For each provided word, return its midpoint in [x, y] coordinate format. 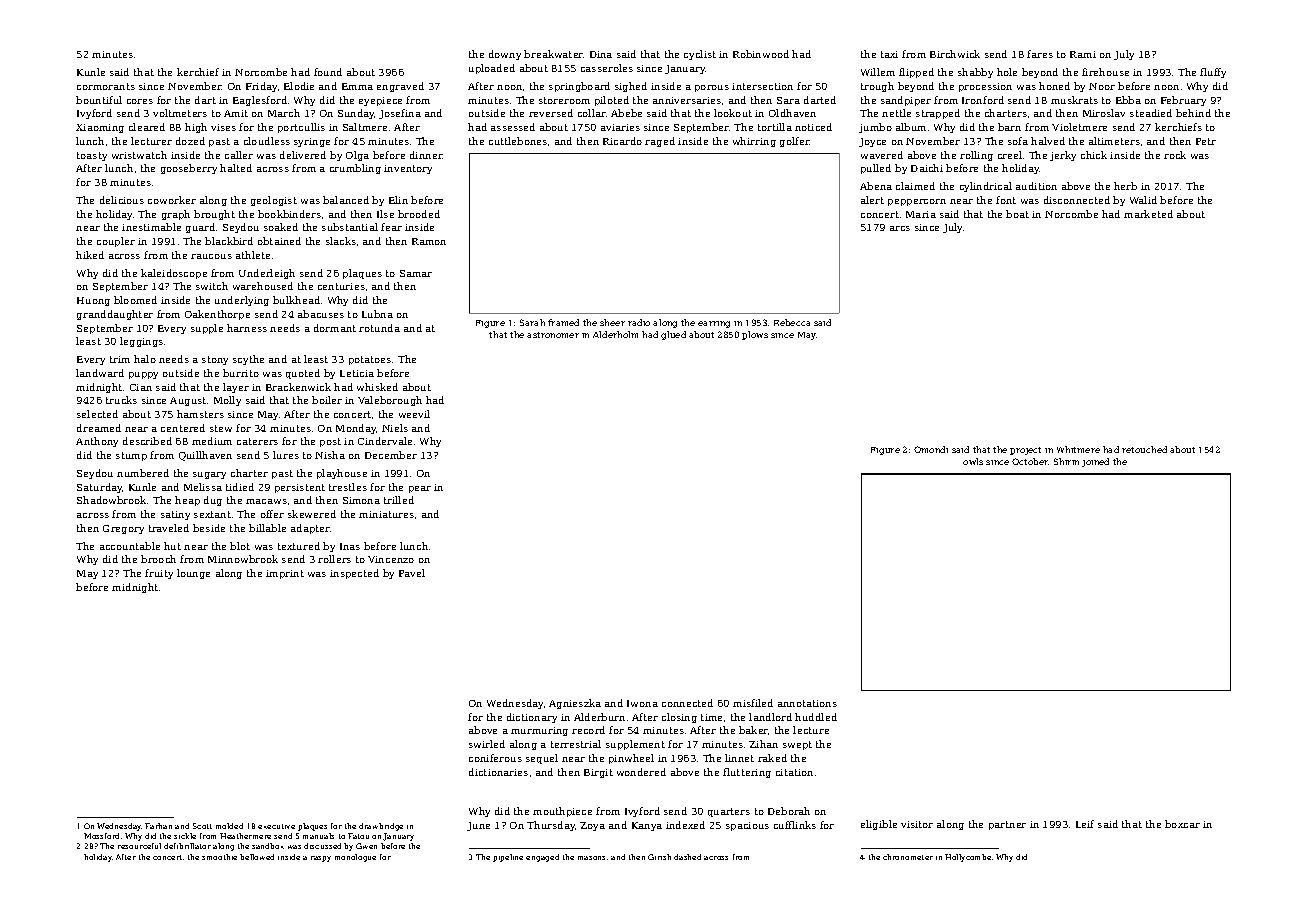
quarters [729, 812]
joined [1095, 462]
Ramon [429, 241]
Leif [1085, 824]
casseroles [607, 68]
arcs [900, 228]
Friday [261, 87]
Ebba [1128, 100]
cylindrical [986, 187]
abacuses [321, 314]
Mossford [101, 836]
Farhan [158, 826]
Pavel [412, 573]
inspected [354, 574]
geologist [274, 201]
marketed [1148, 214]
